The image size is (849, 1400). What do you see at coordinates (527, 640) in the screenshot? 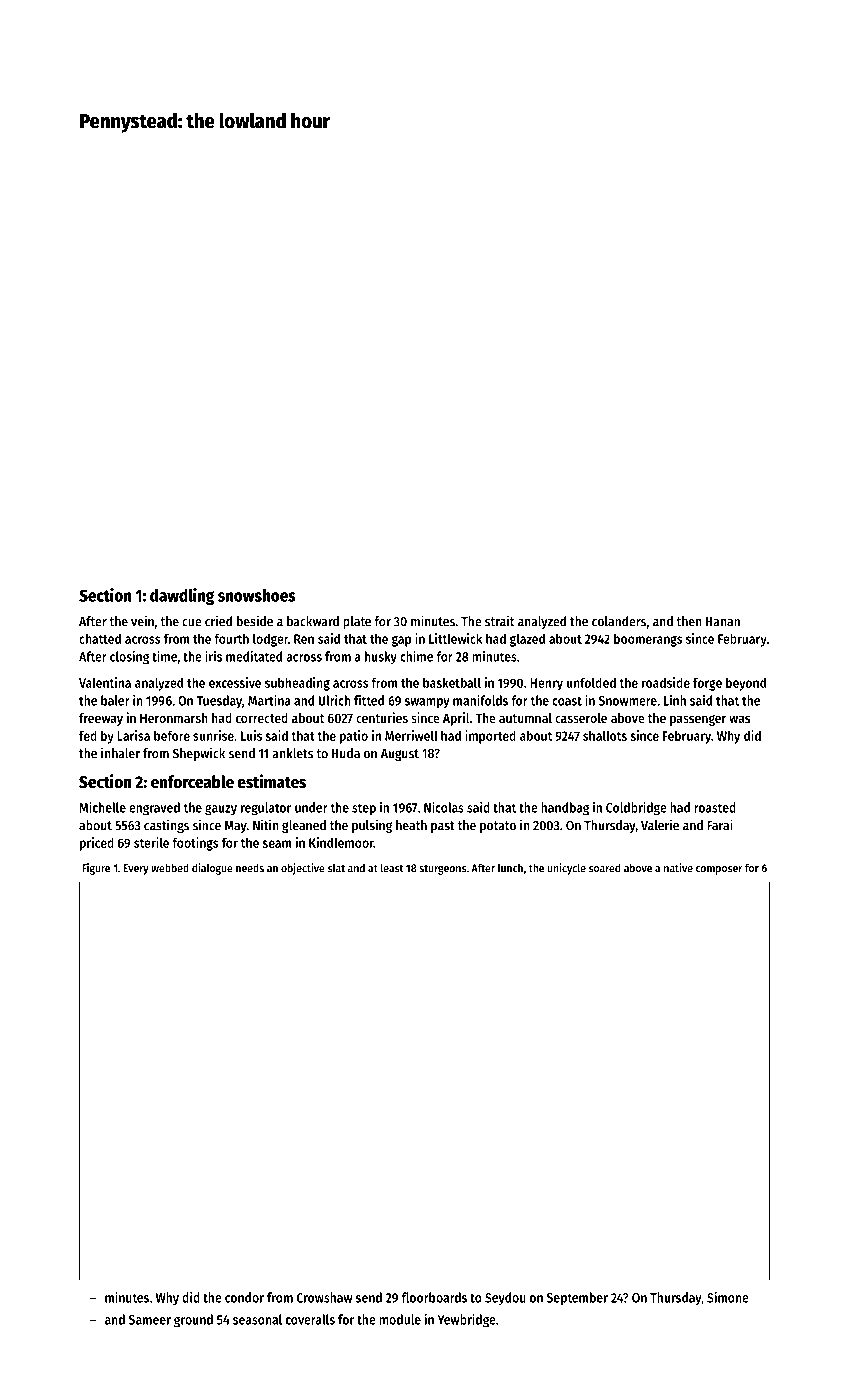
I see `glazed` at bounding box center [527, 640].
